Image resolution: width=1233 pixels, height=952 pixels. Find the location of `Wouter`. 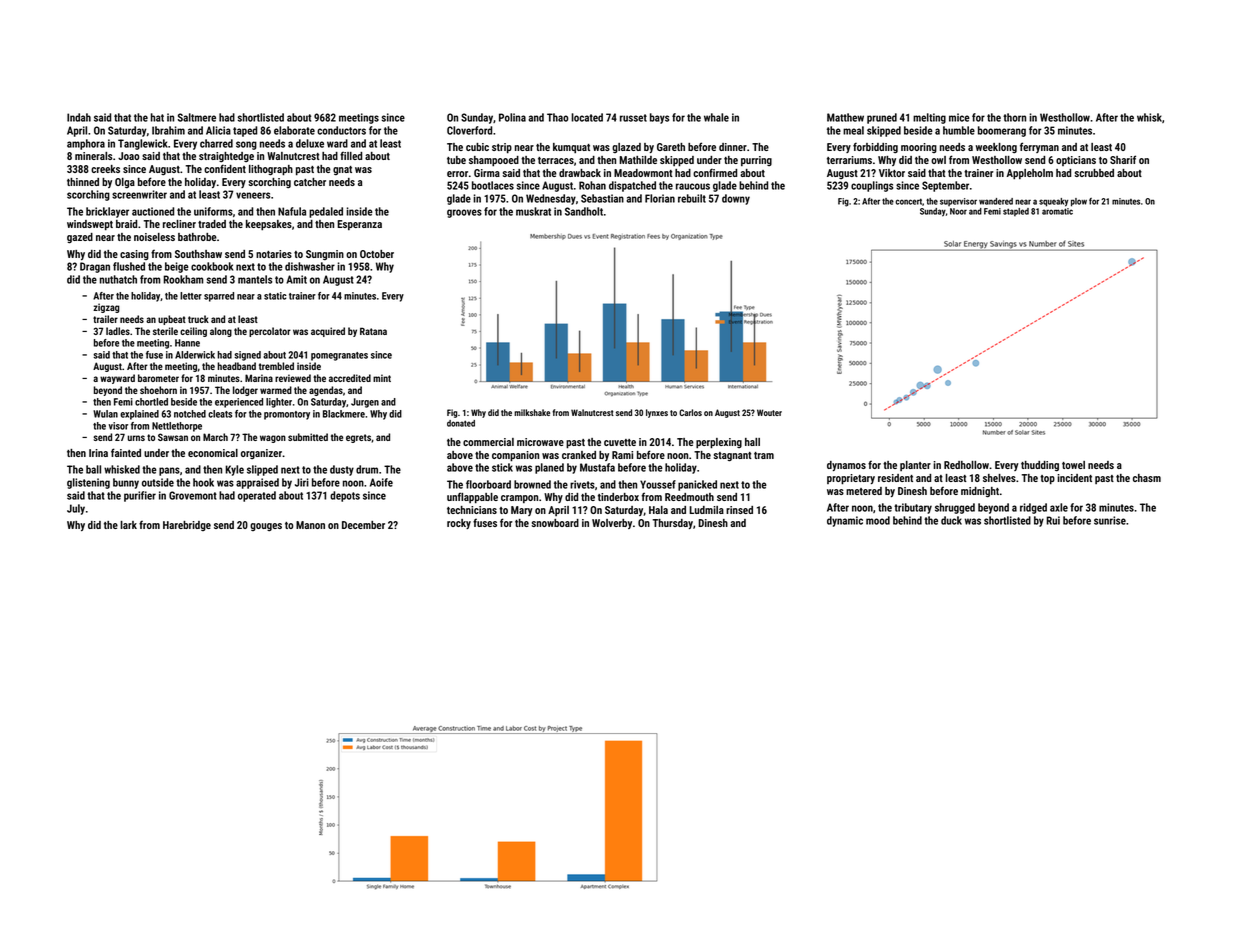

Wouter is located at coordinates (769, 412).
